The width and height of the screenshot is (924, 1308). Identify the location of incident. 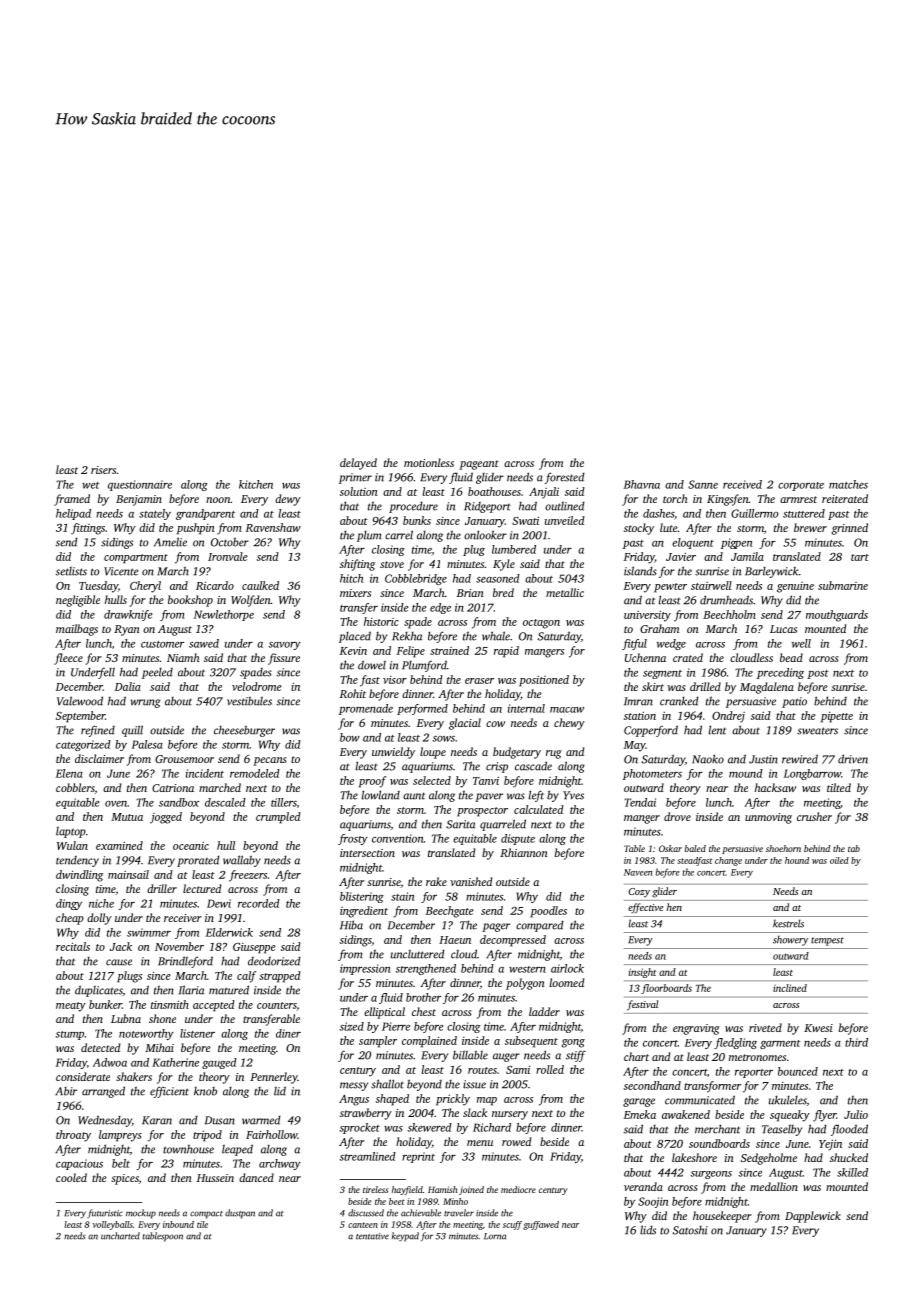
(205, 773).
